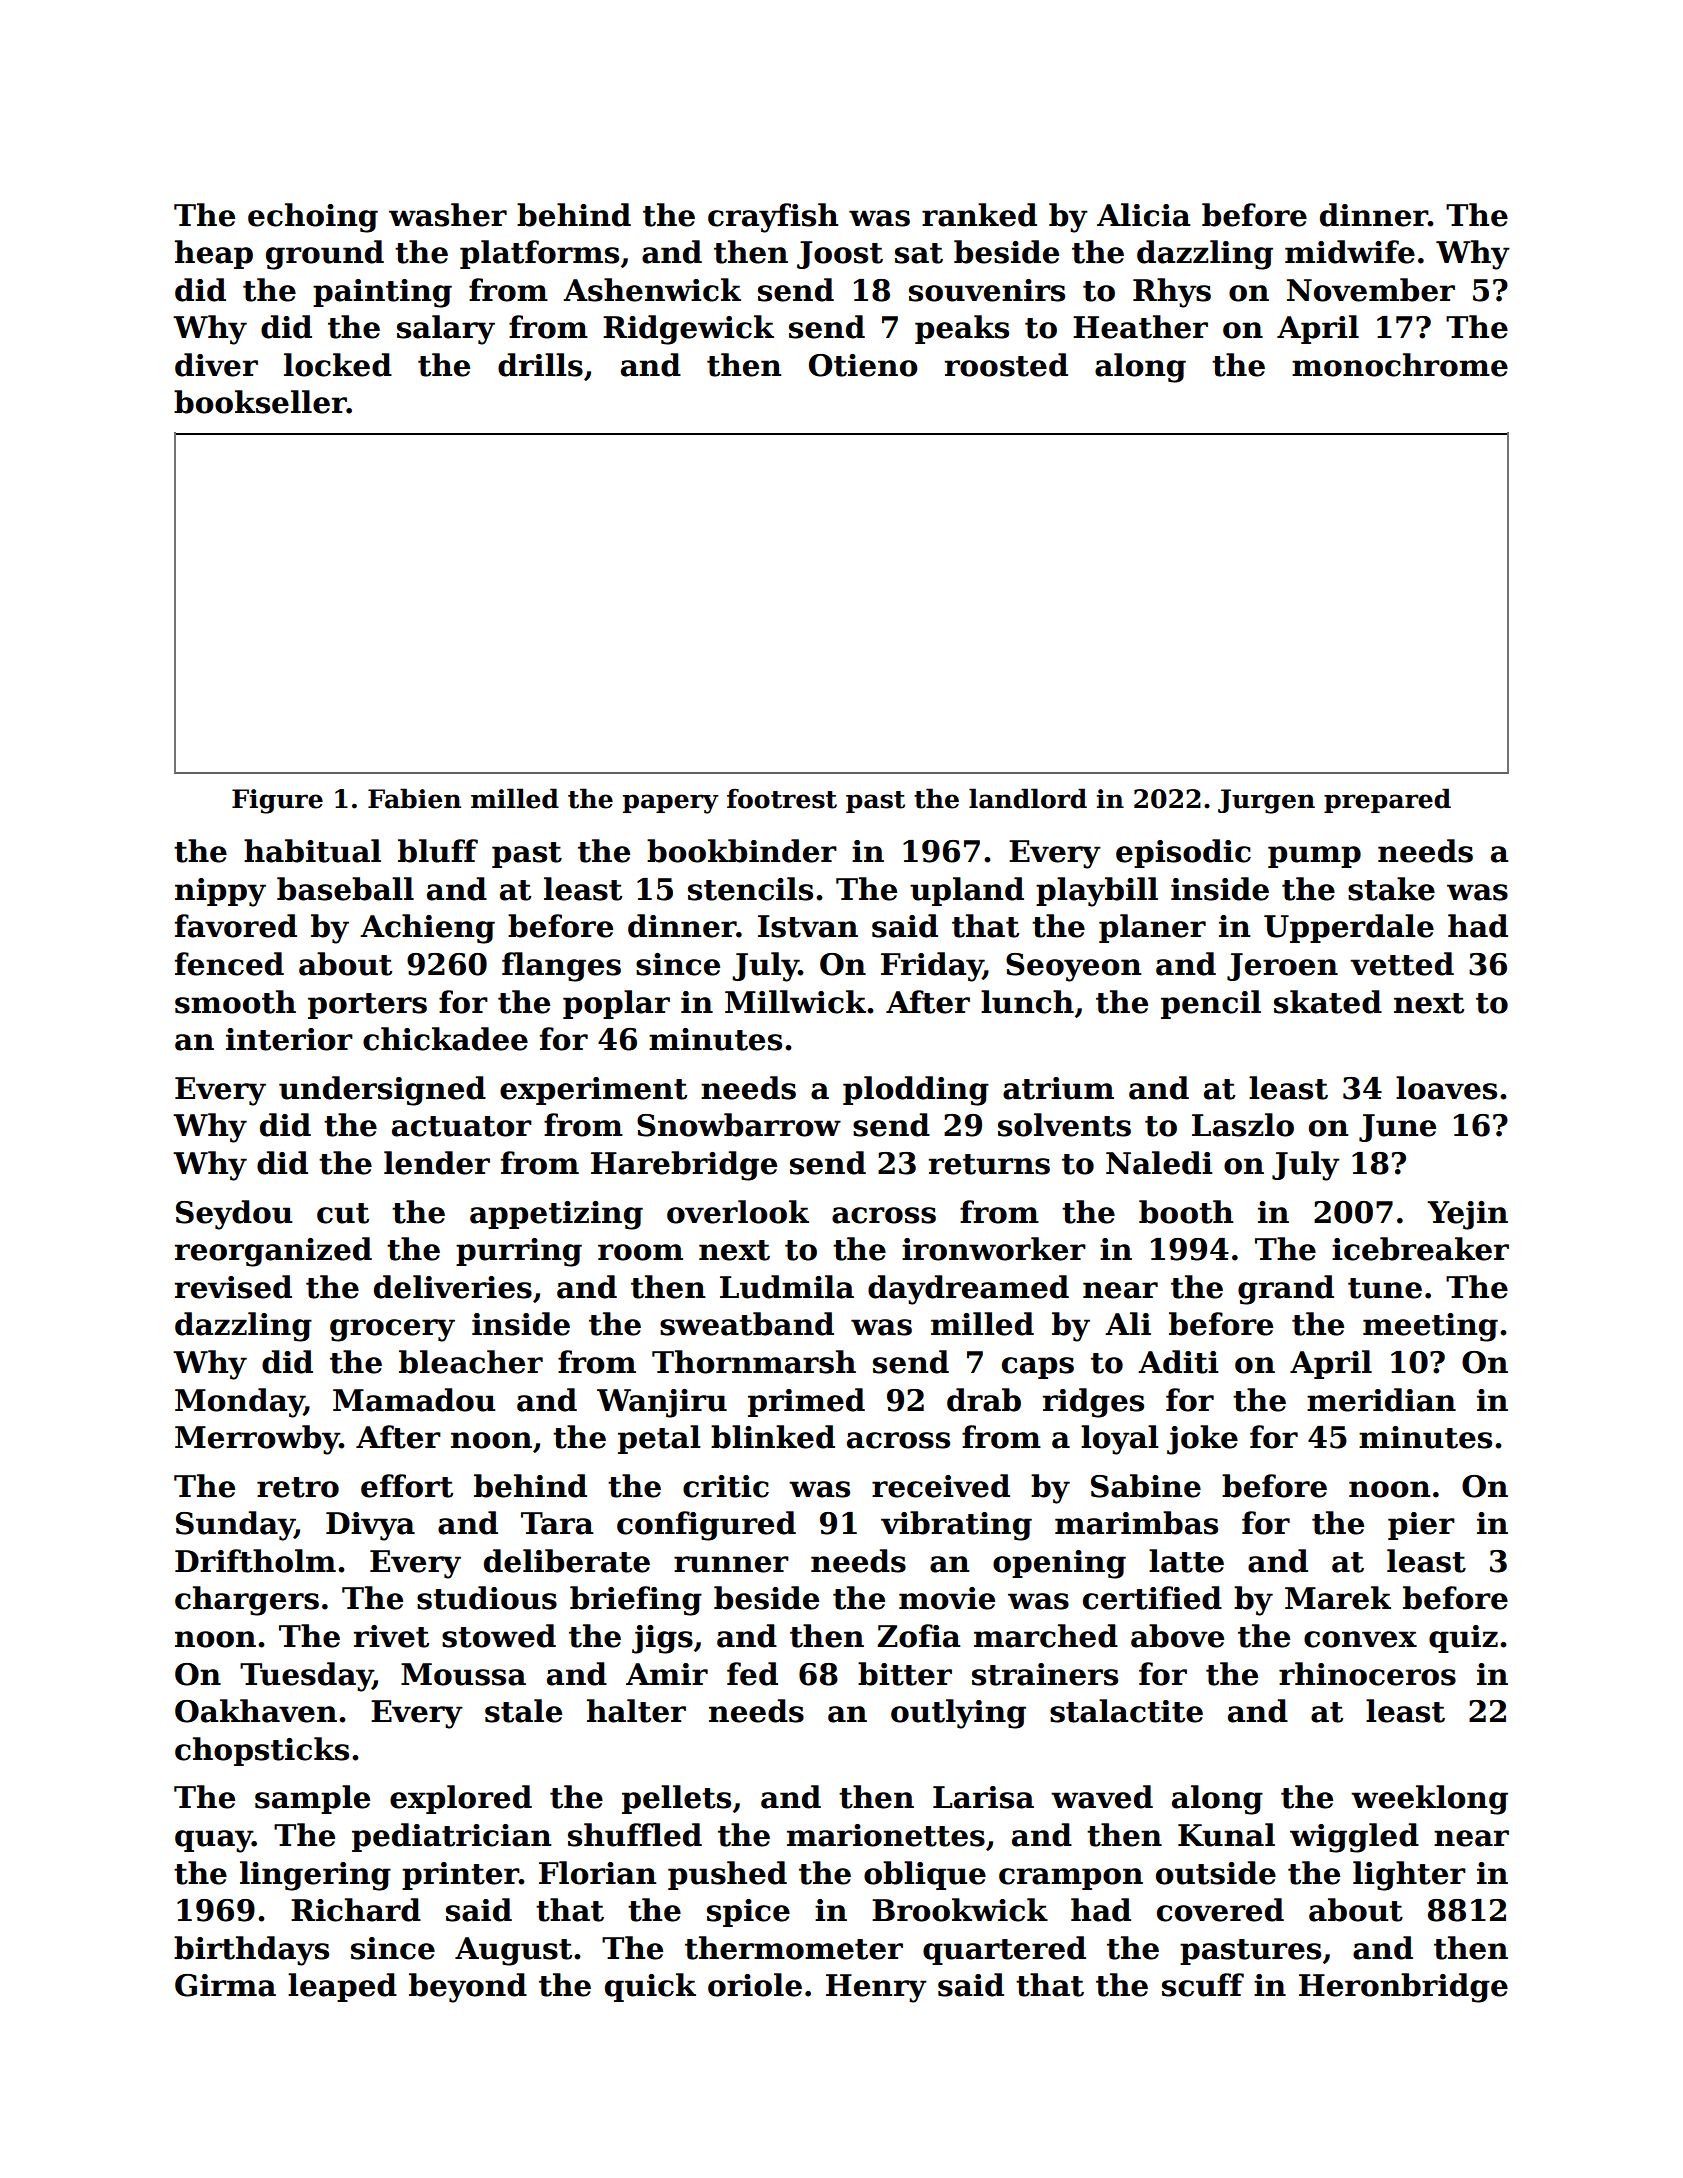 The image size is (1683, 2178). Describe the element at coordinates (448, 215) in the image. I see `washer` at that location.
